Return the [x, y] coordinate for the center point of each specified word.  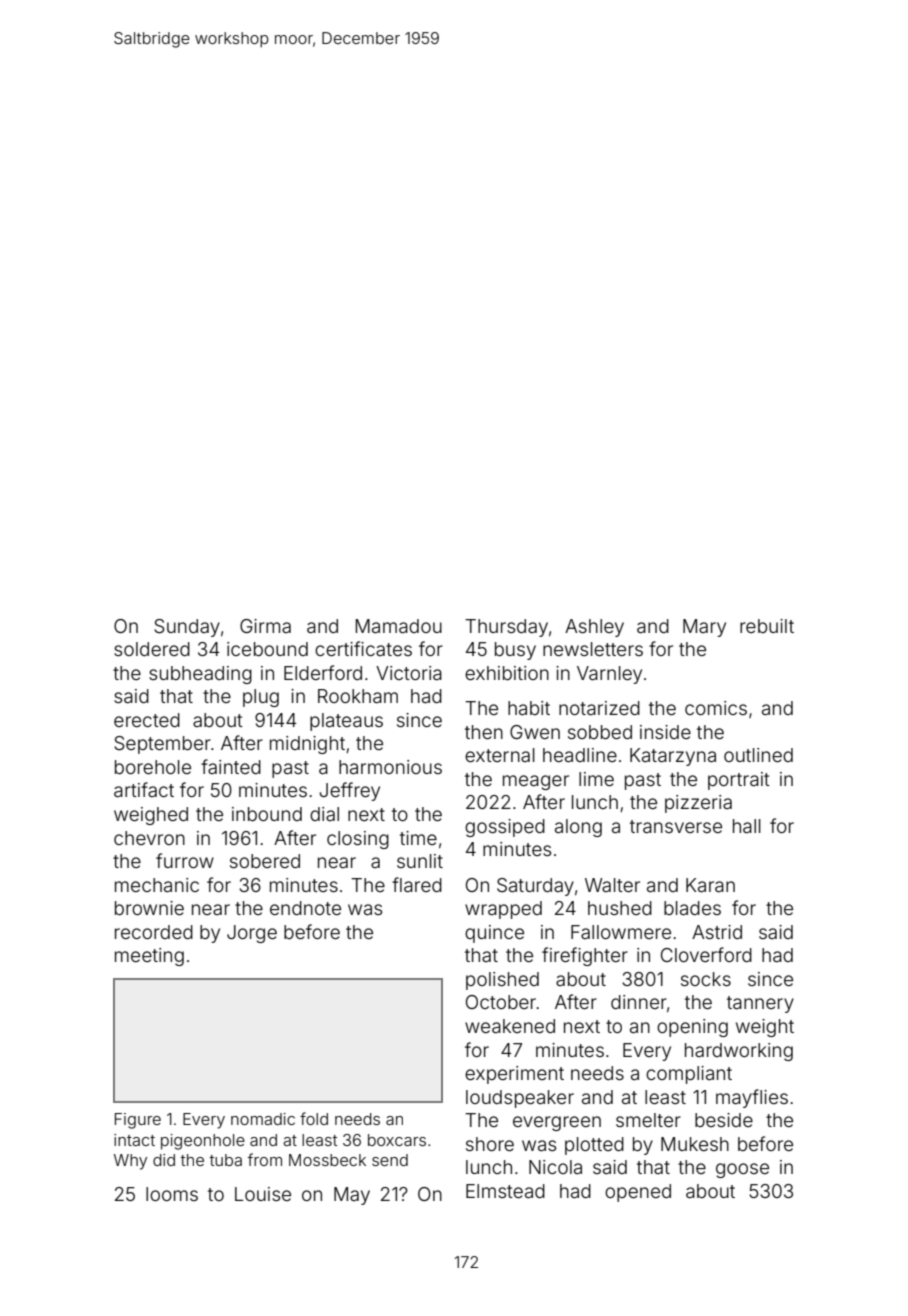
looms [172, 1194]
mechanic [157, 885]
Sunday [187, 628]
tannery [760, 1004]
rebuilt [767, 626]
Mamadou [399, 626]
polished [502, 981]
